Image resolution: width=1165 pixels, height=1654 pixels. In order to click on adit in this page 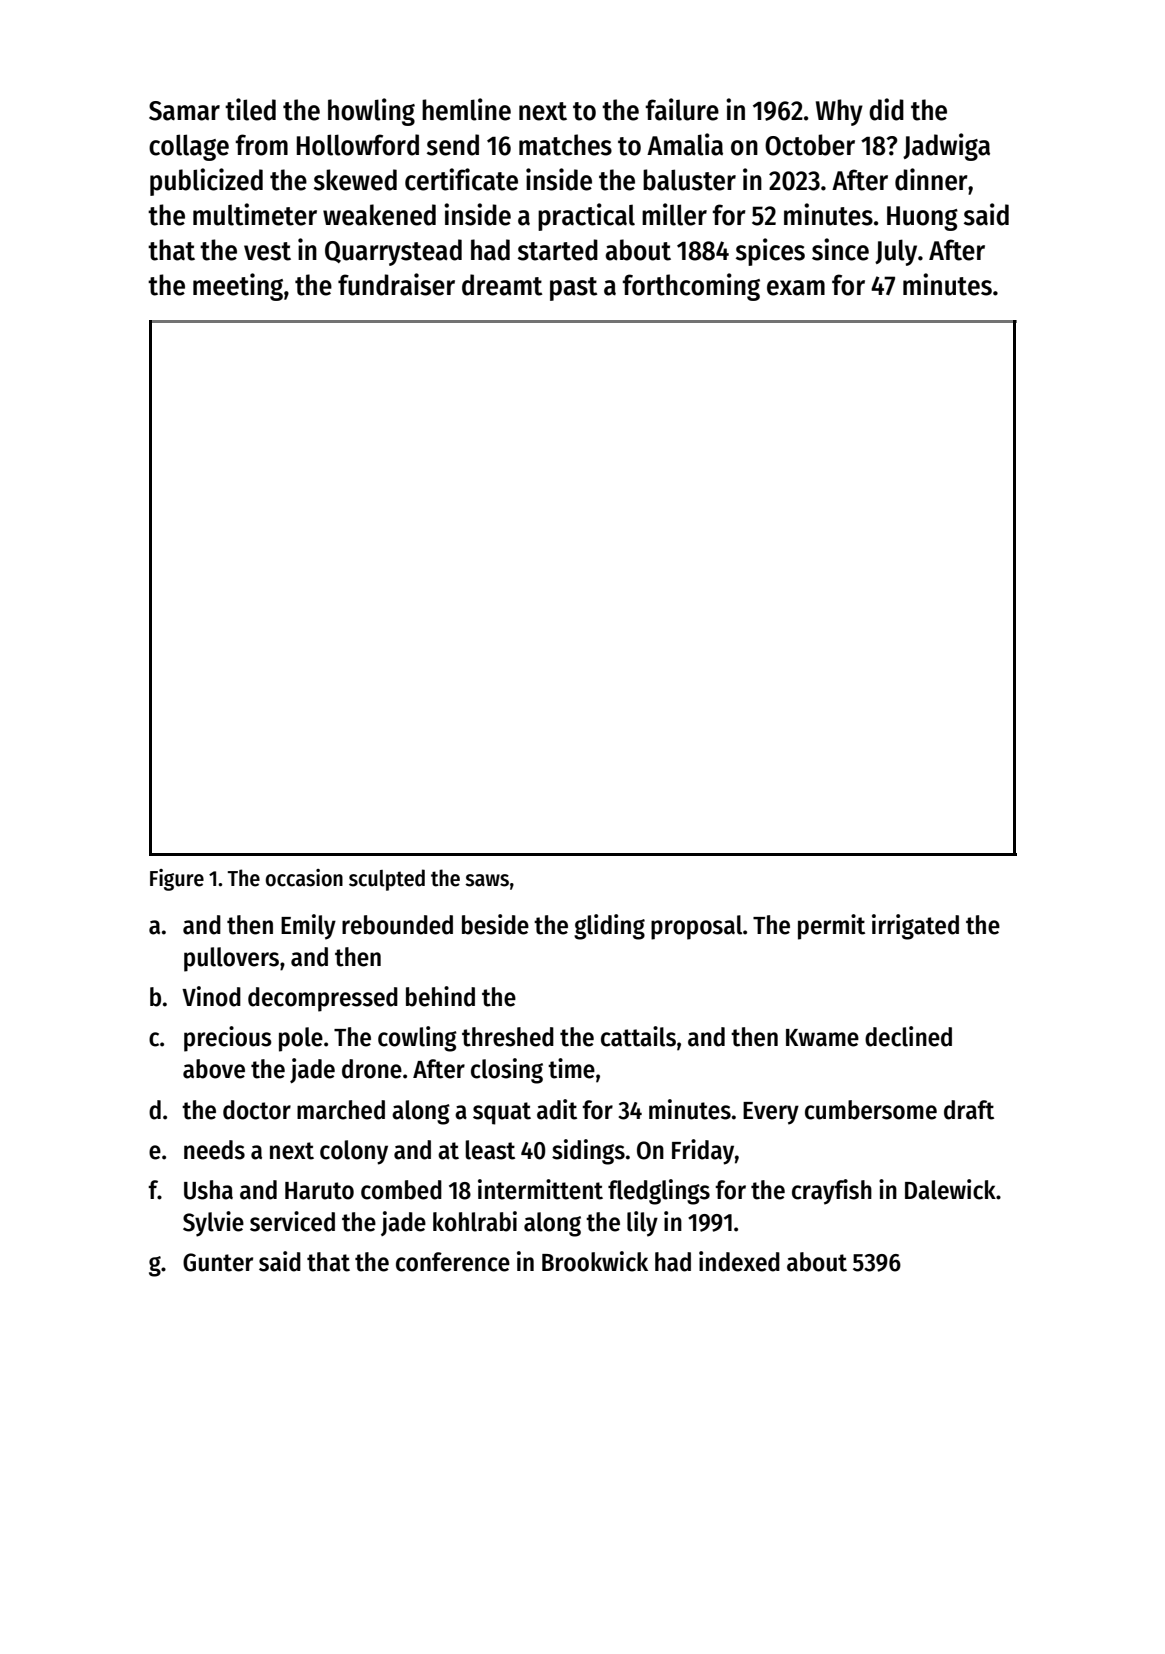, I will do `click(557, 1109)`.
